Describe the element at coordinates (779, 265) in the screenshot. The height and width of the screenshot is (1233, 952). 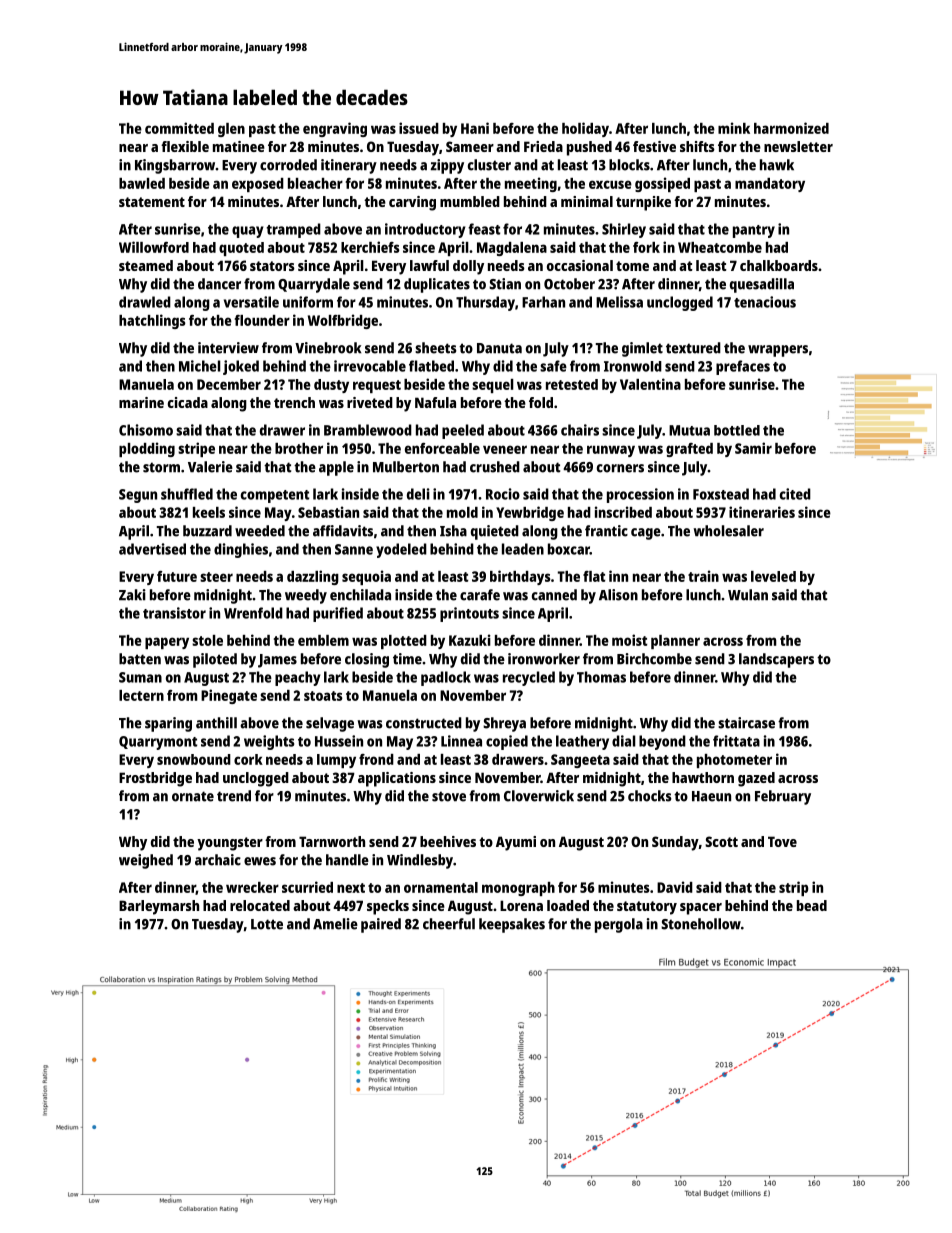
I see `chalkboards` at that location.
